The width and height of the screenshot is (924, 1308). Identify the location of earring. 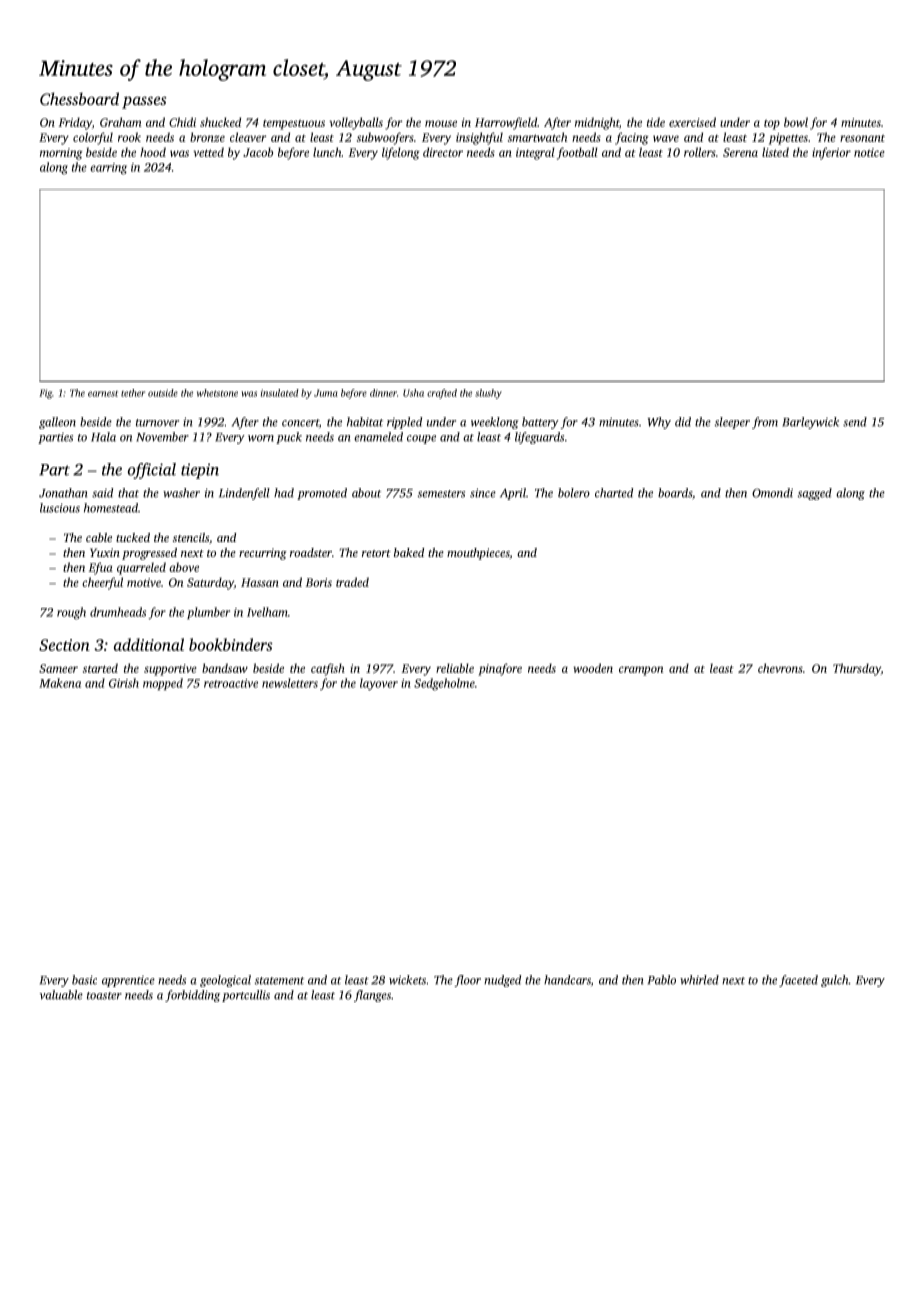
(108, 169).
